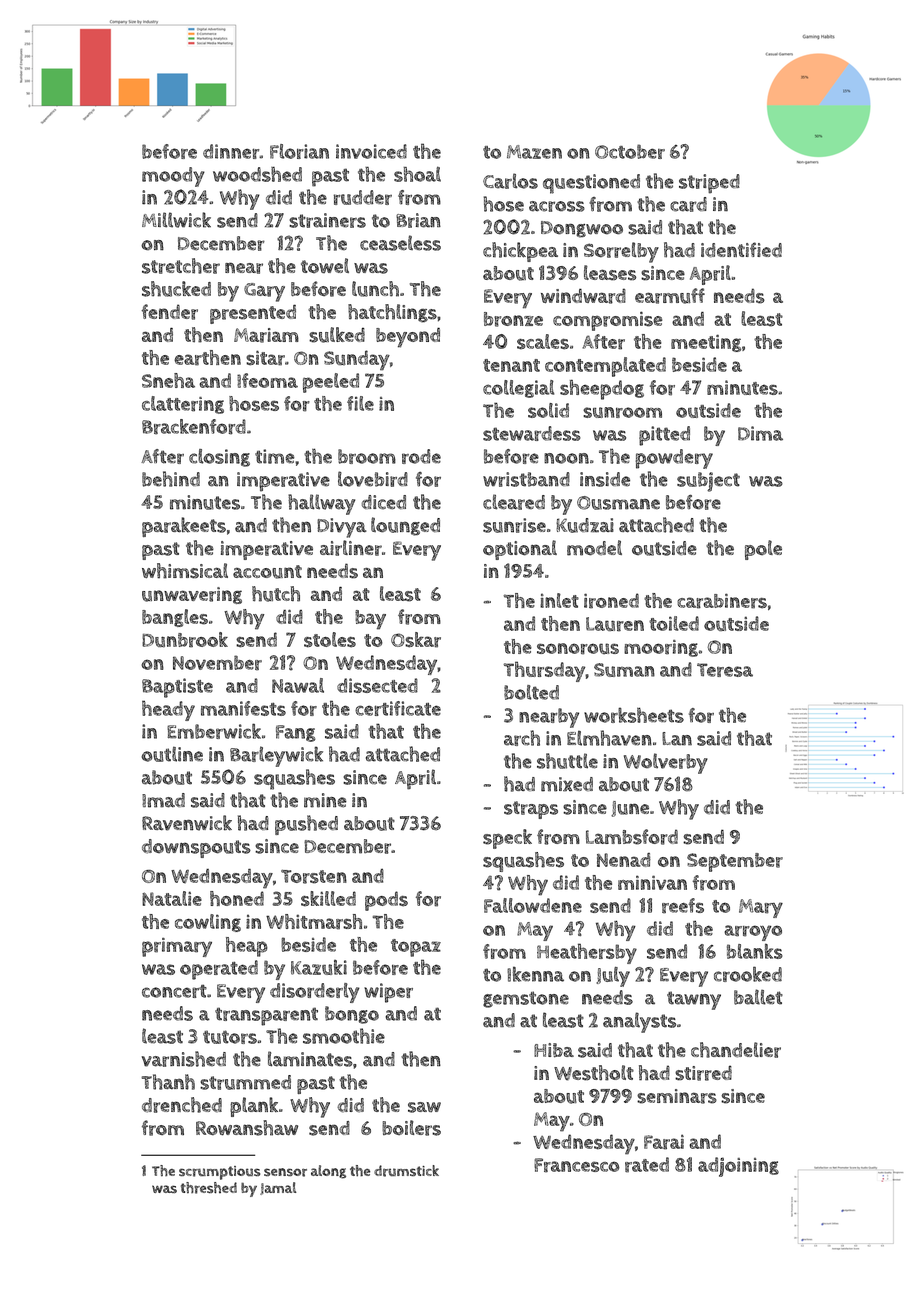 Image resolution: width=924 pixels, height=1314 pixels. Describe the element at coordinates (411, 1128) in the document. I see `boilers` at that location.
